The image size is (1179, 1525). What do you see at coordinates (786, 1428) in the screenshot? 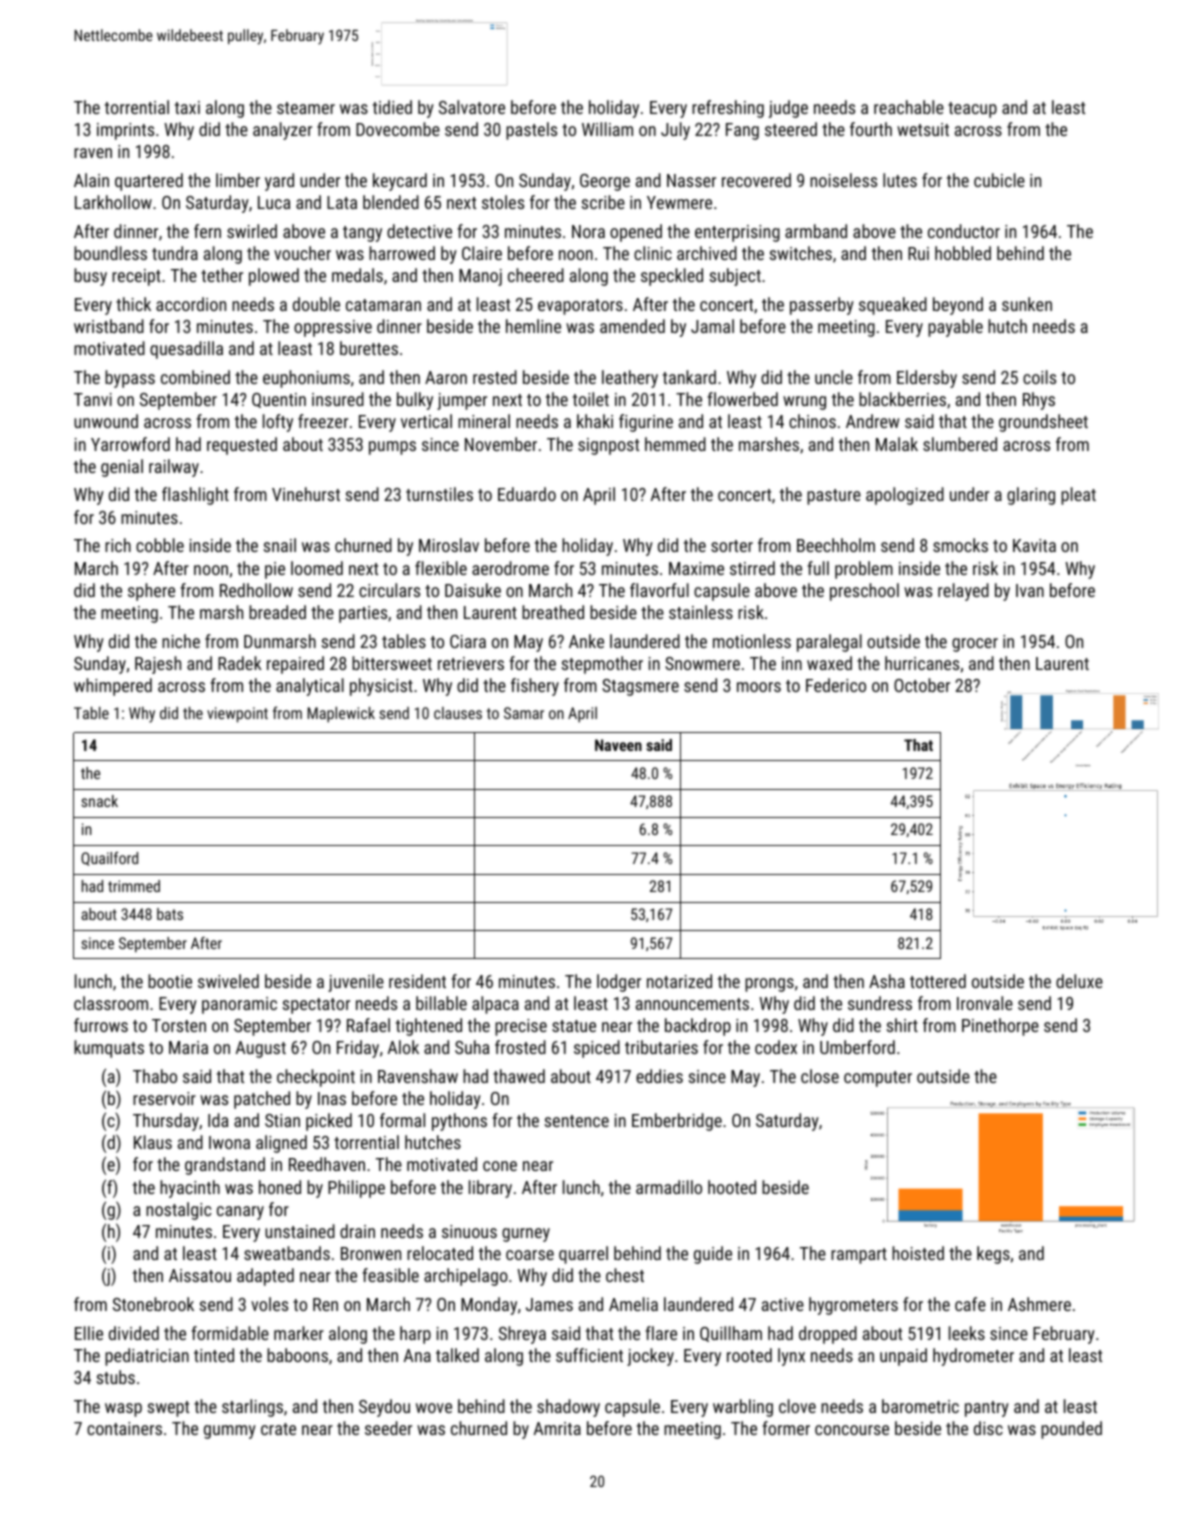
I see `former` at bounding box center [786, 1428].
